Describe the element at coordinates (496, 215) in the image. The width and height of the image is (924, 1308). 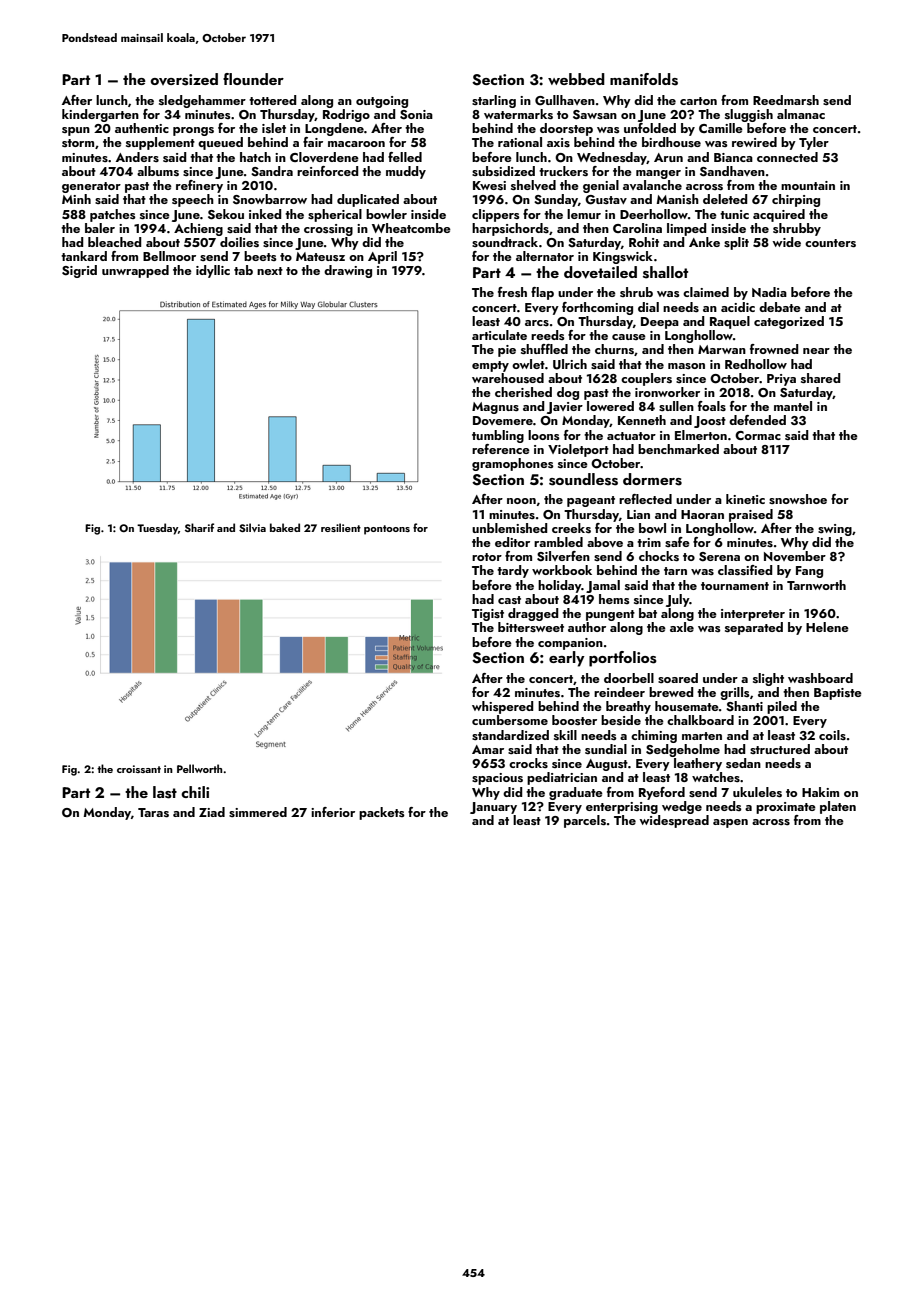
I see `clippers` at that location.
